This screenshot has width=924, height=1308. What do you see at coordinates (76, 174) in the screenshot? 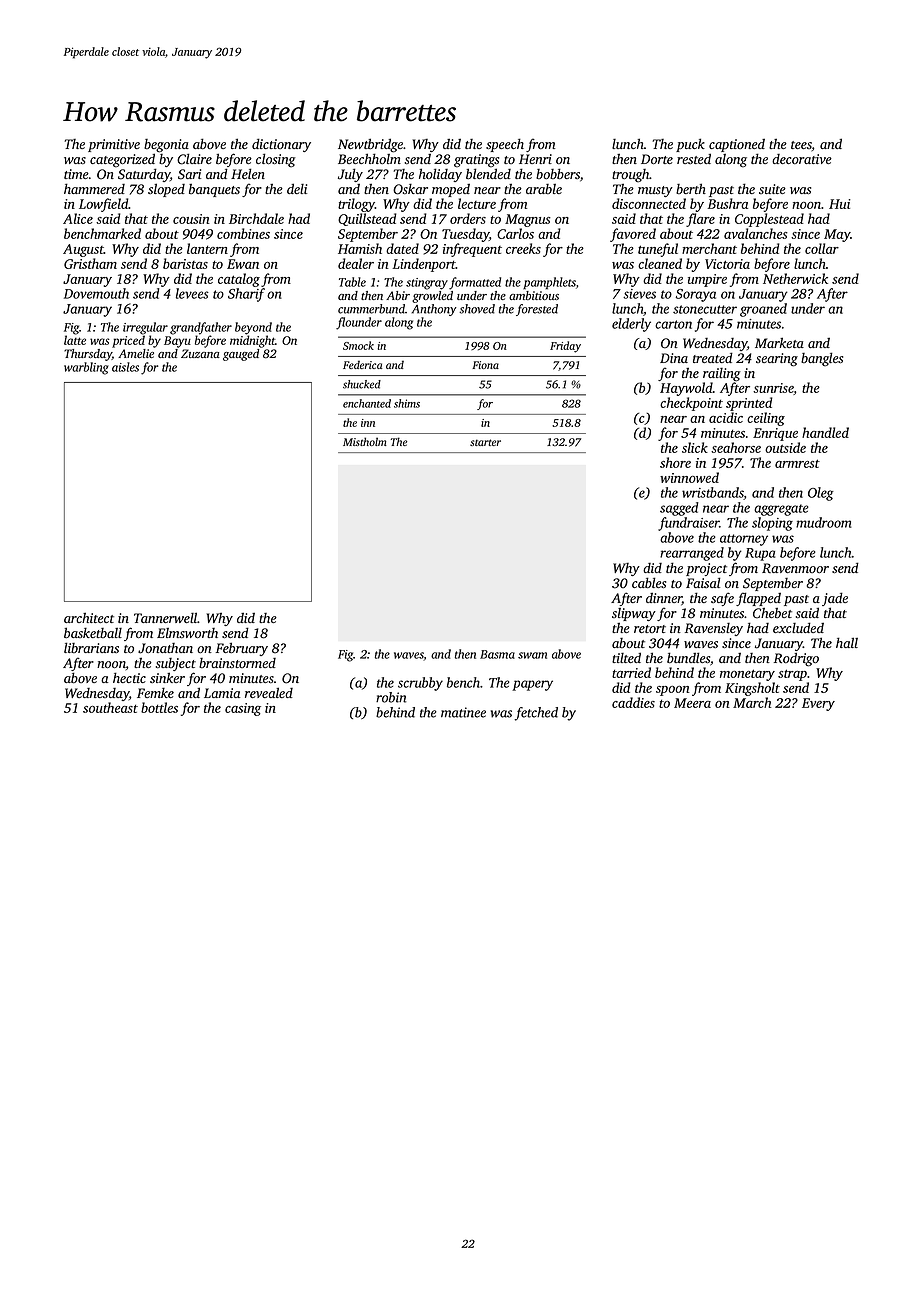
I see `time` at bounding box center [76, 174].
